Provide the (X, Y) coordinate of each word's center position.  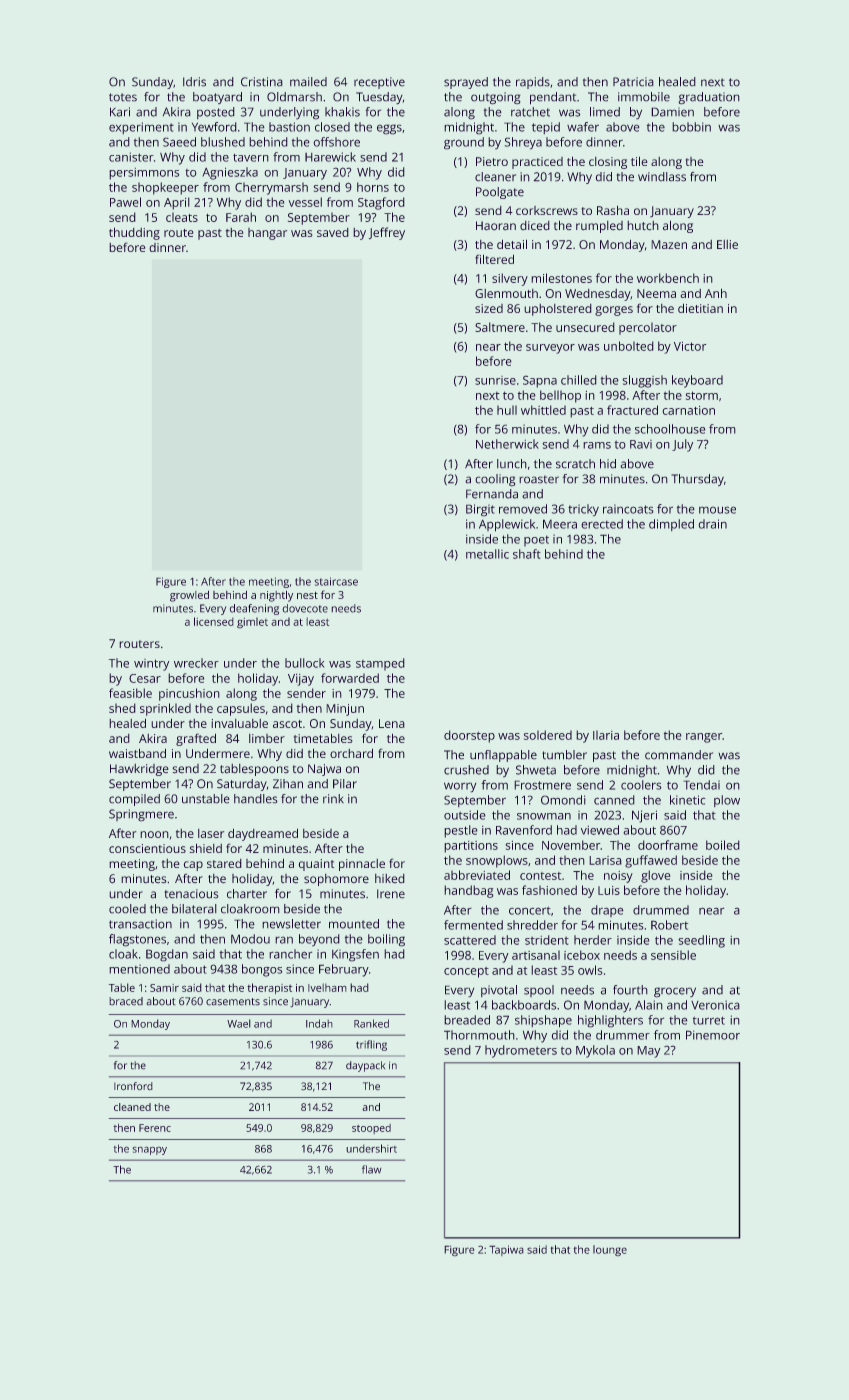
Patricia (633, 82)
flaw (372, 1169)
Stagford (381, 203)
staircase (336, 581)
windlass (662, 177)
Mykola (595, 1051)
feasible (130, 693)
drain (712, 524)
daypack (365, 1066)
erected (602, 524)
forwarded (350, 678)
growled (189, 596)
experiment (141, 128)
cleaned (132, 1107)
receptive (379, 83)
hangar (267, 234)
